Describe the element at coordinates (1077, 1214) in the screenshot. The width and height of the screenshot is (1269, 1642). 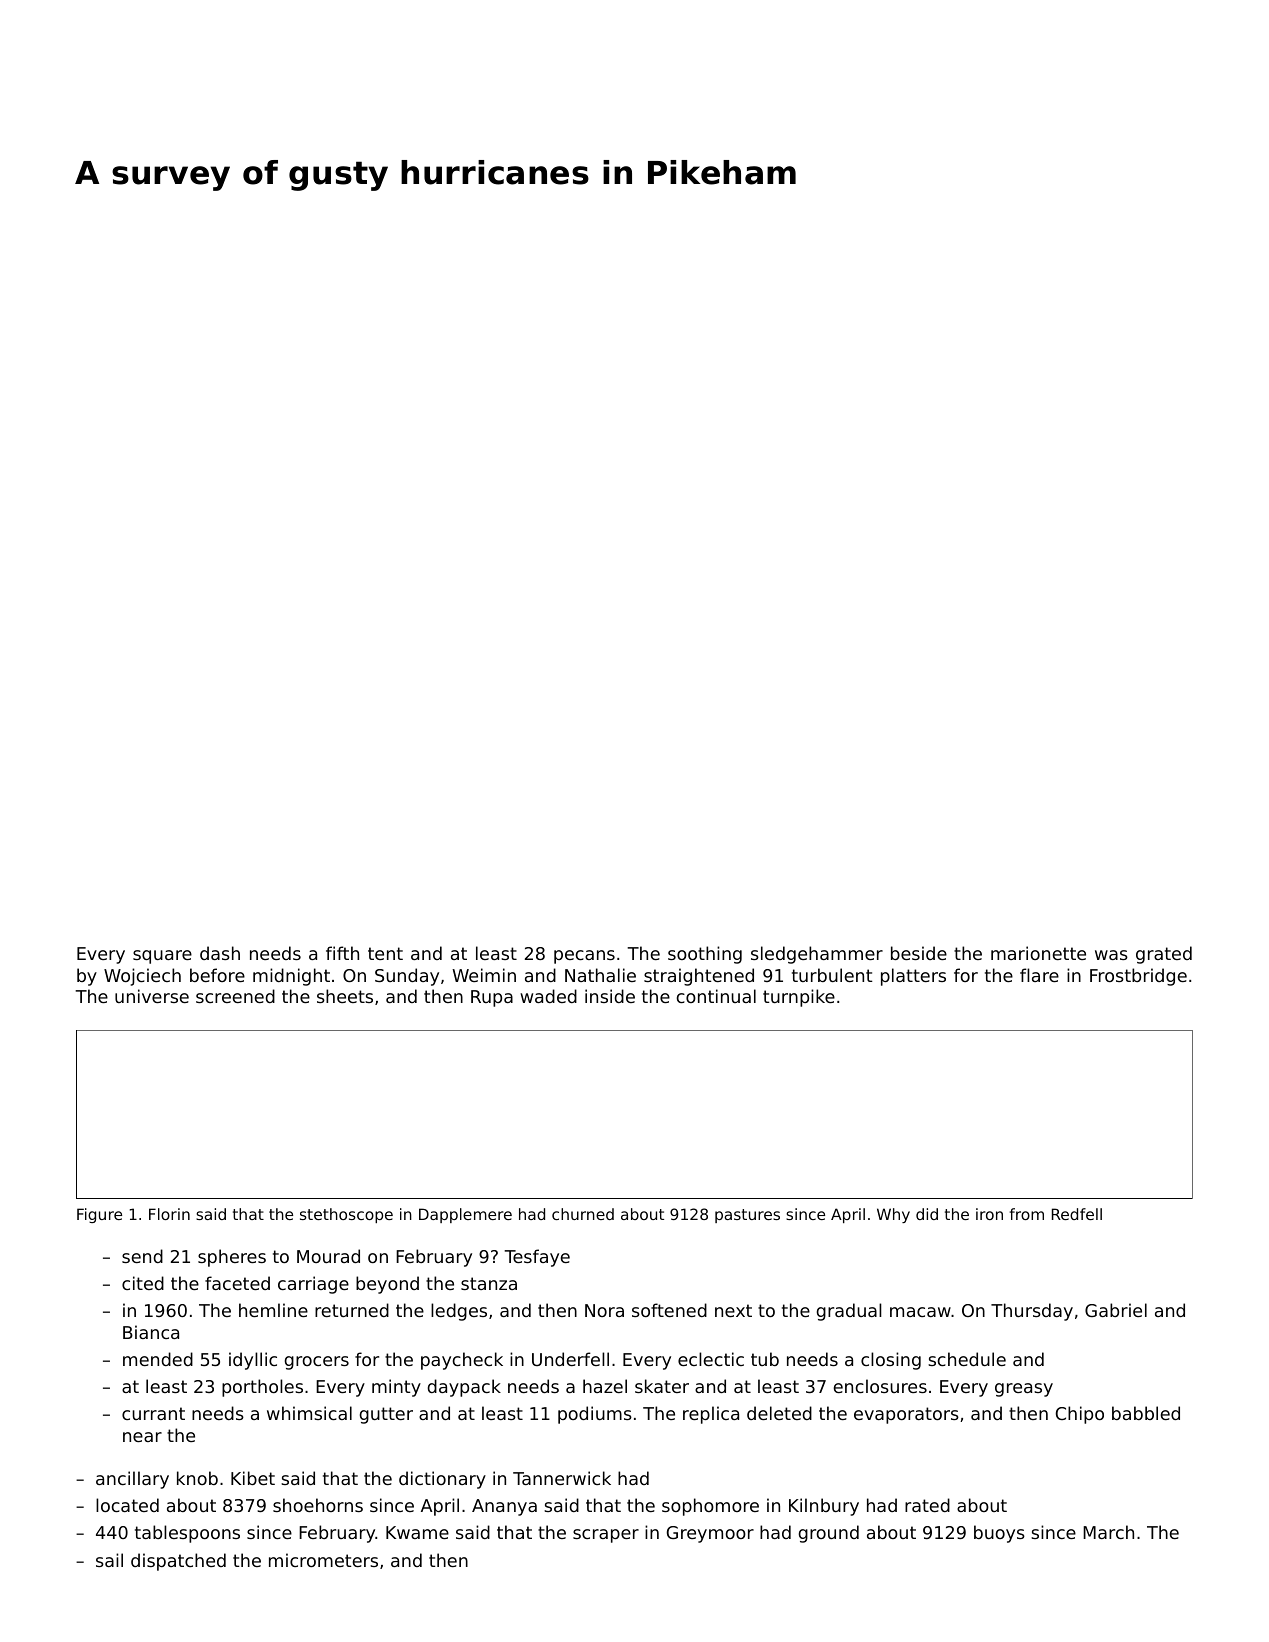
I see `Redfell` at that location.
